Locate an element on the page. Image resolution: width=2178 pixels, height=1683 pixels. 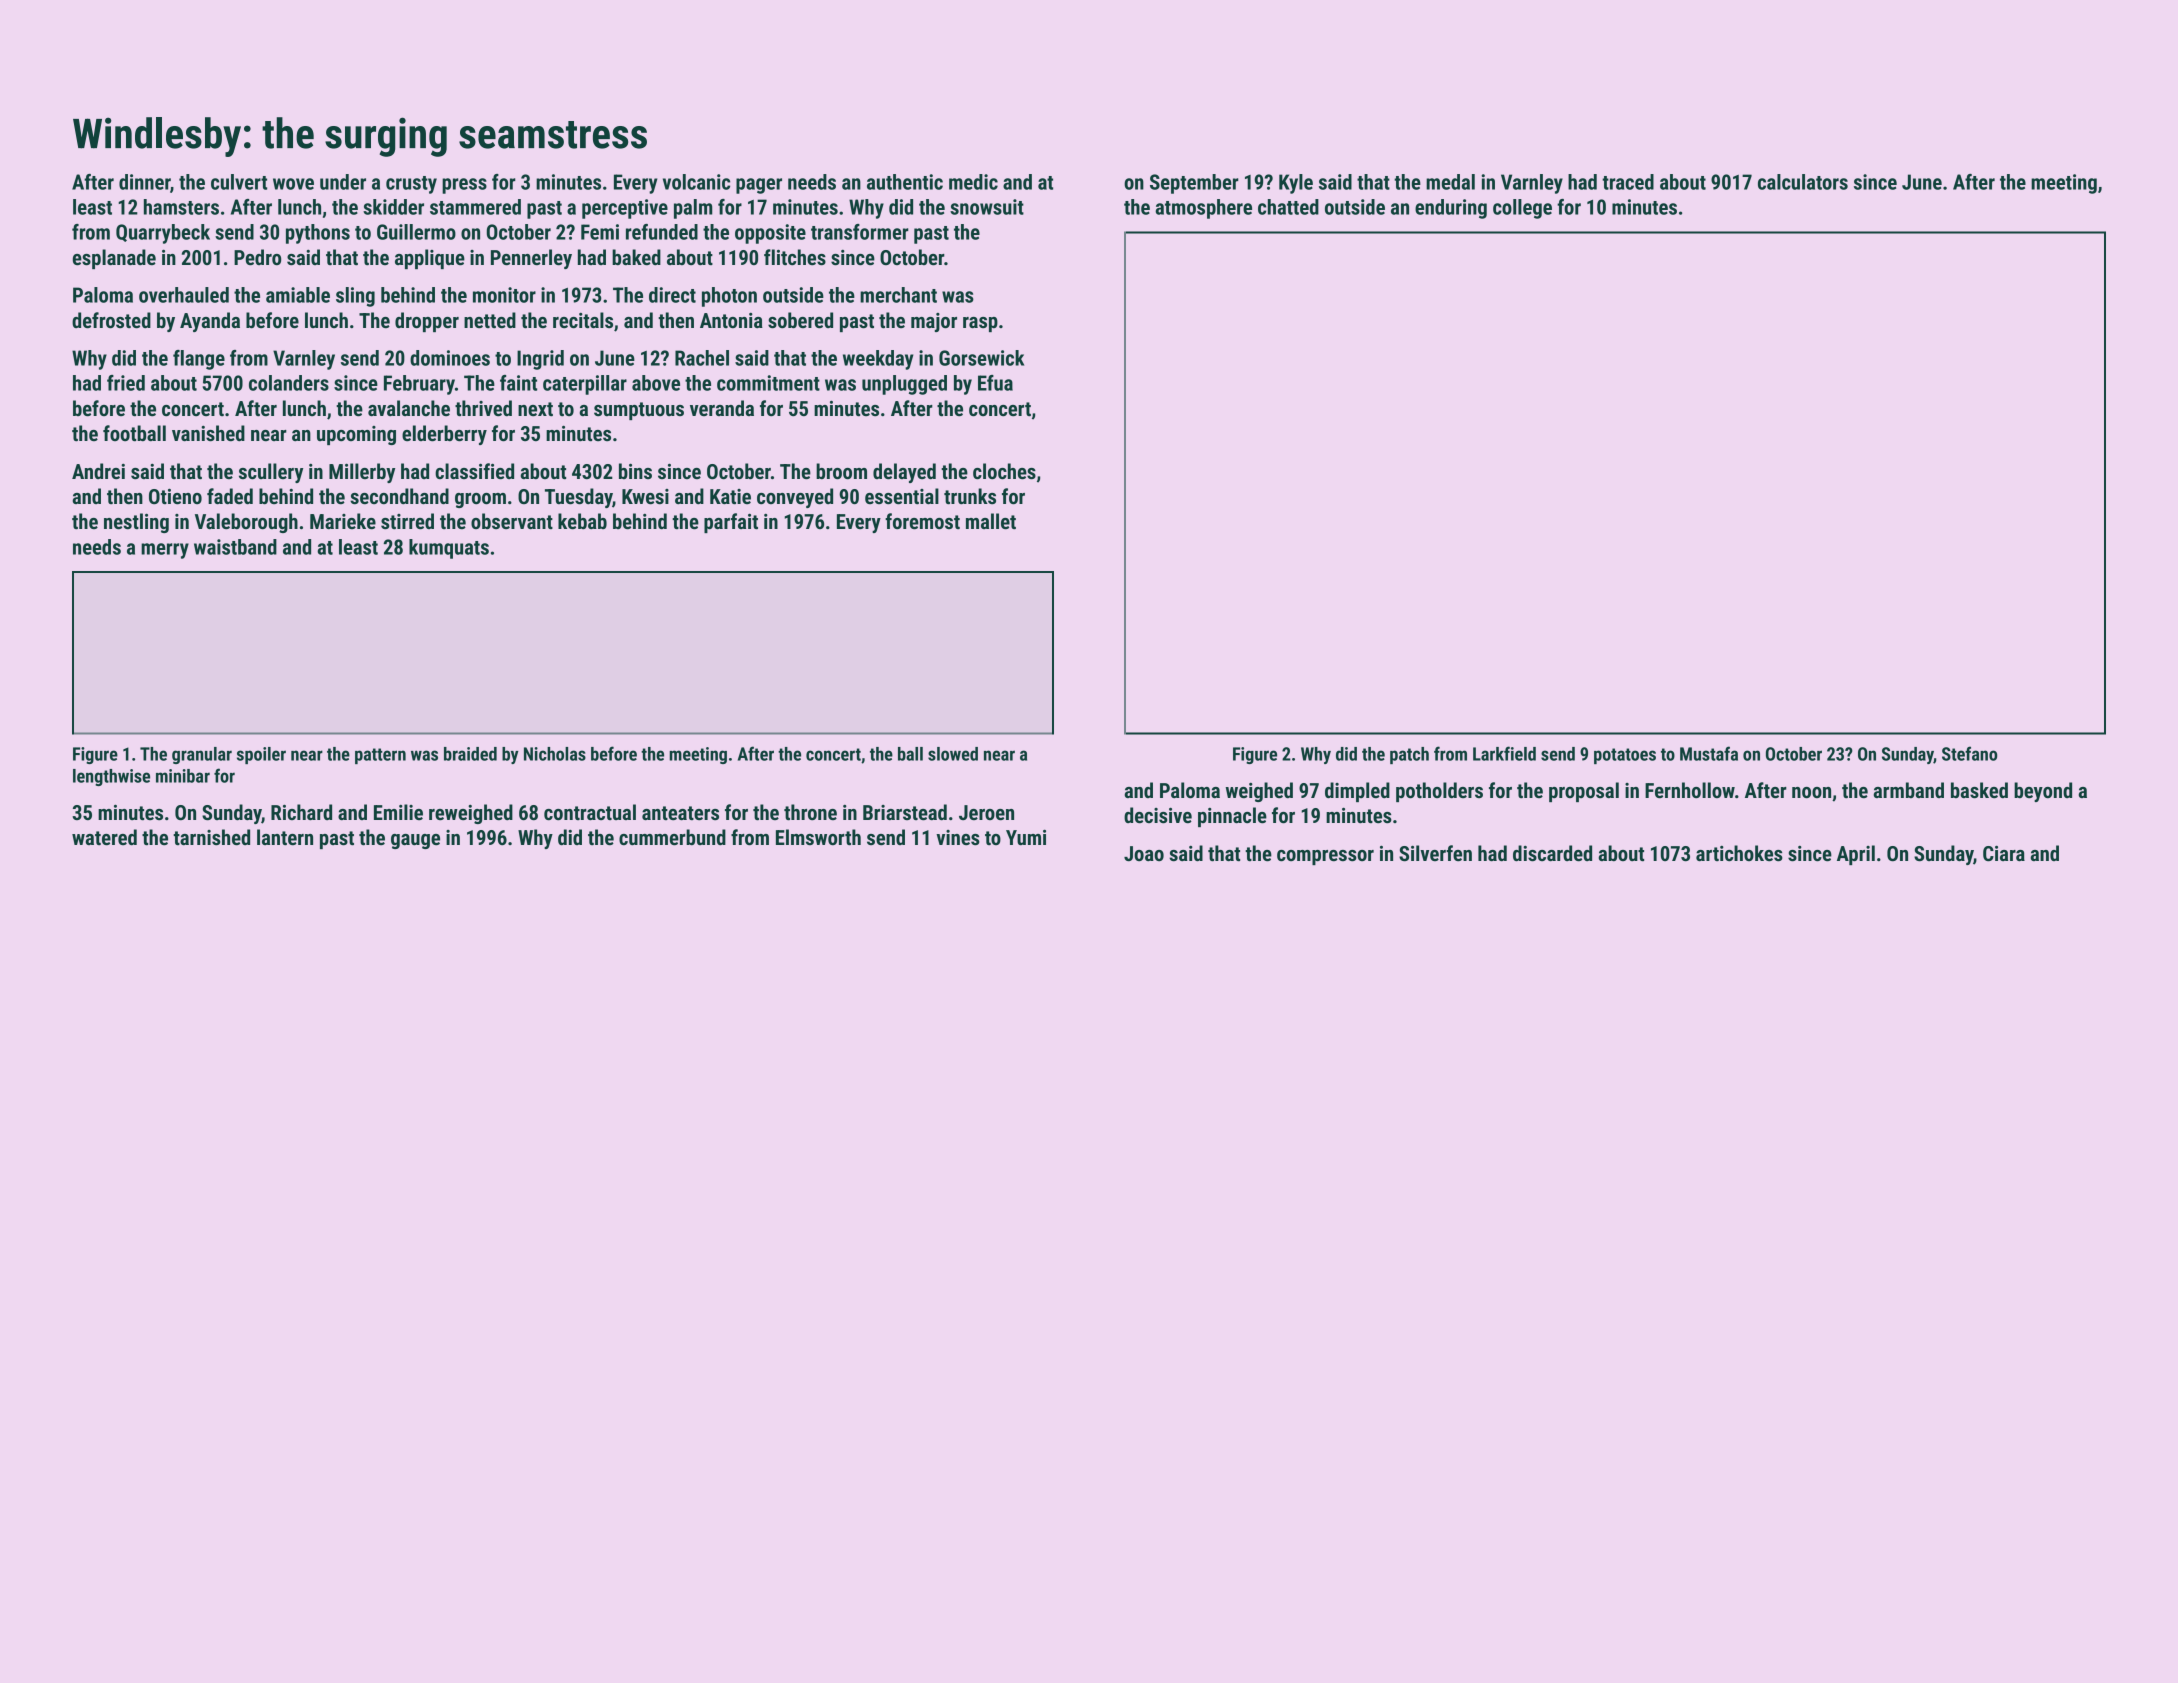
mallet is located at coordinates (991, 521).
